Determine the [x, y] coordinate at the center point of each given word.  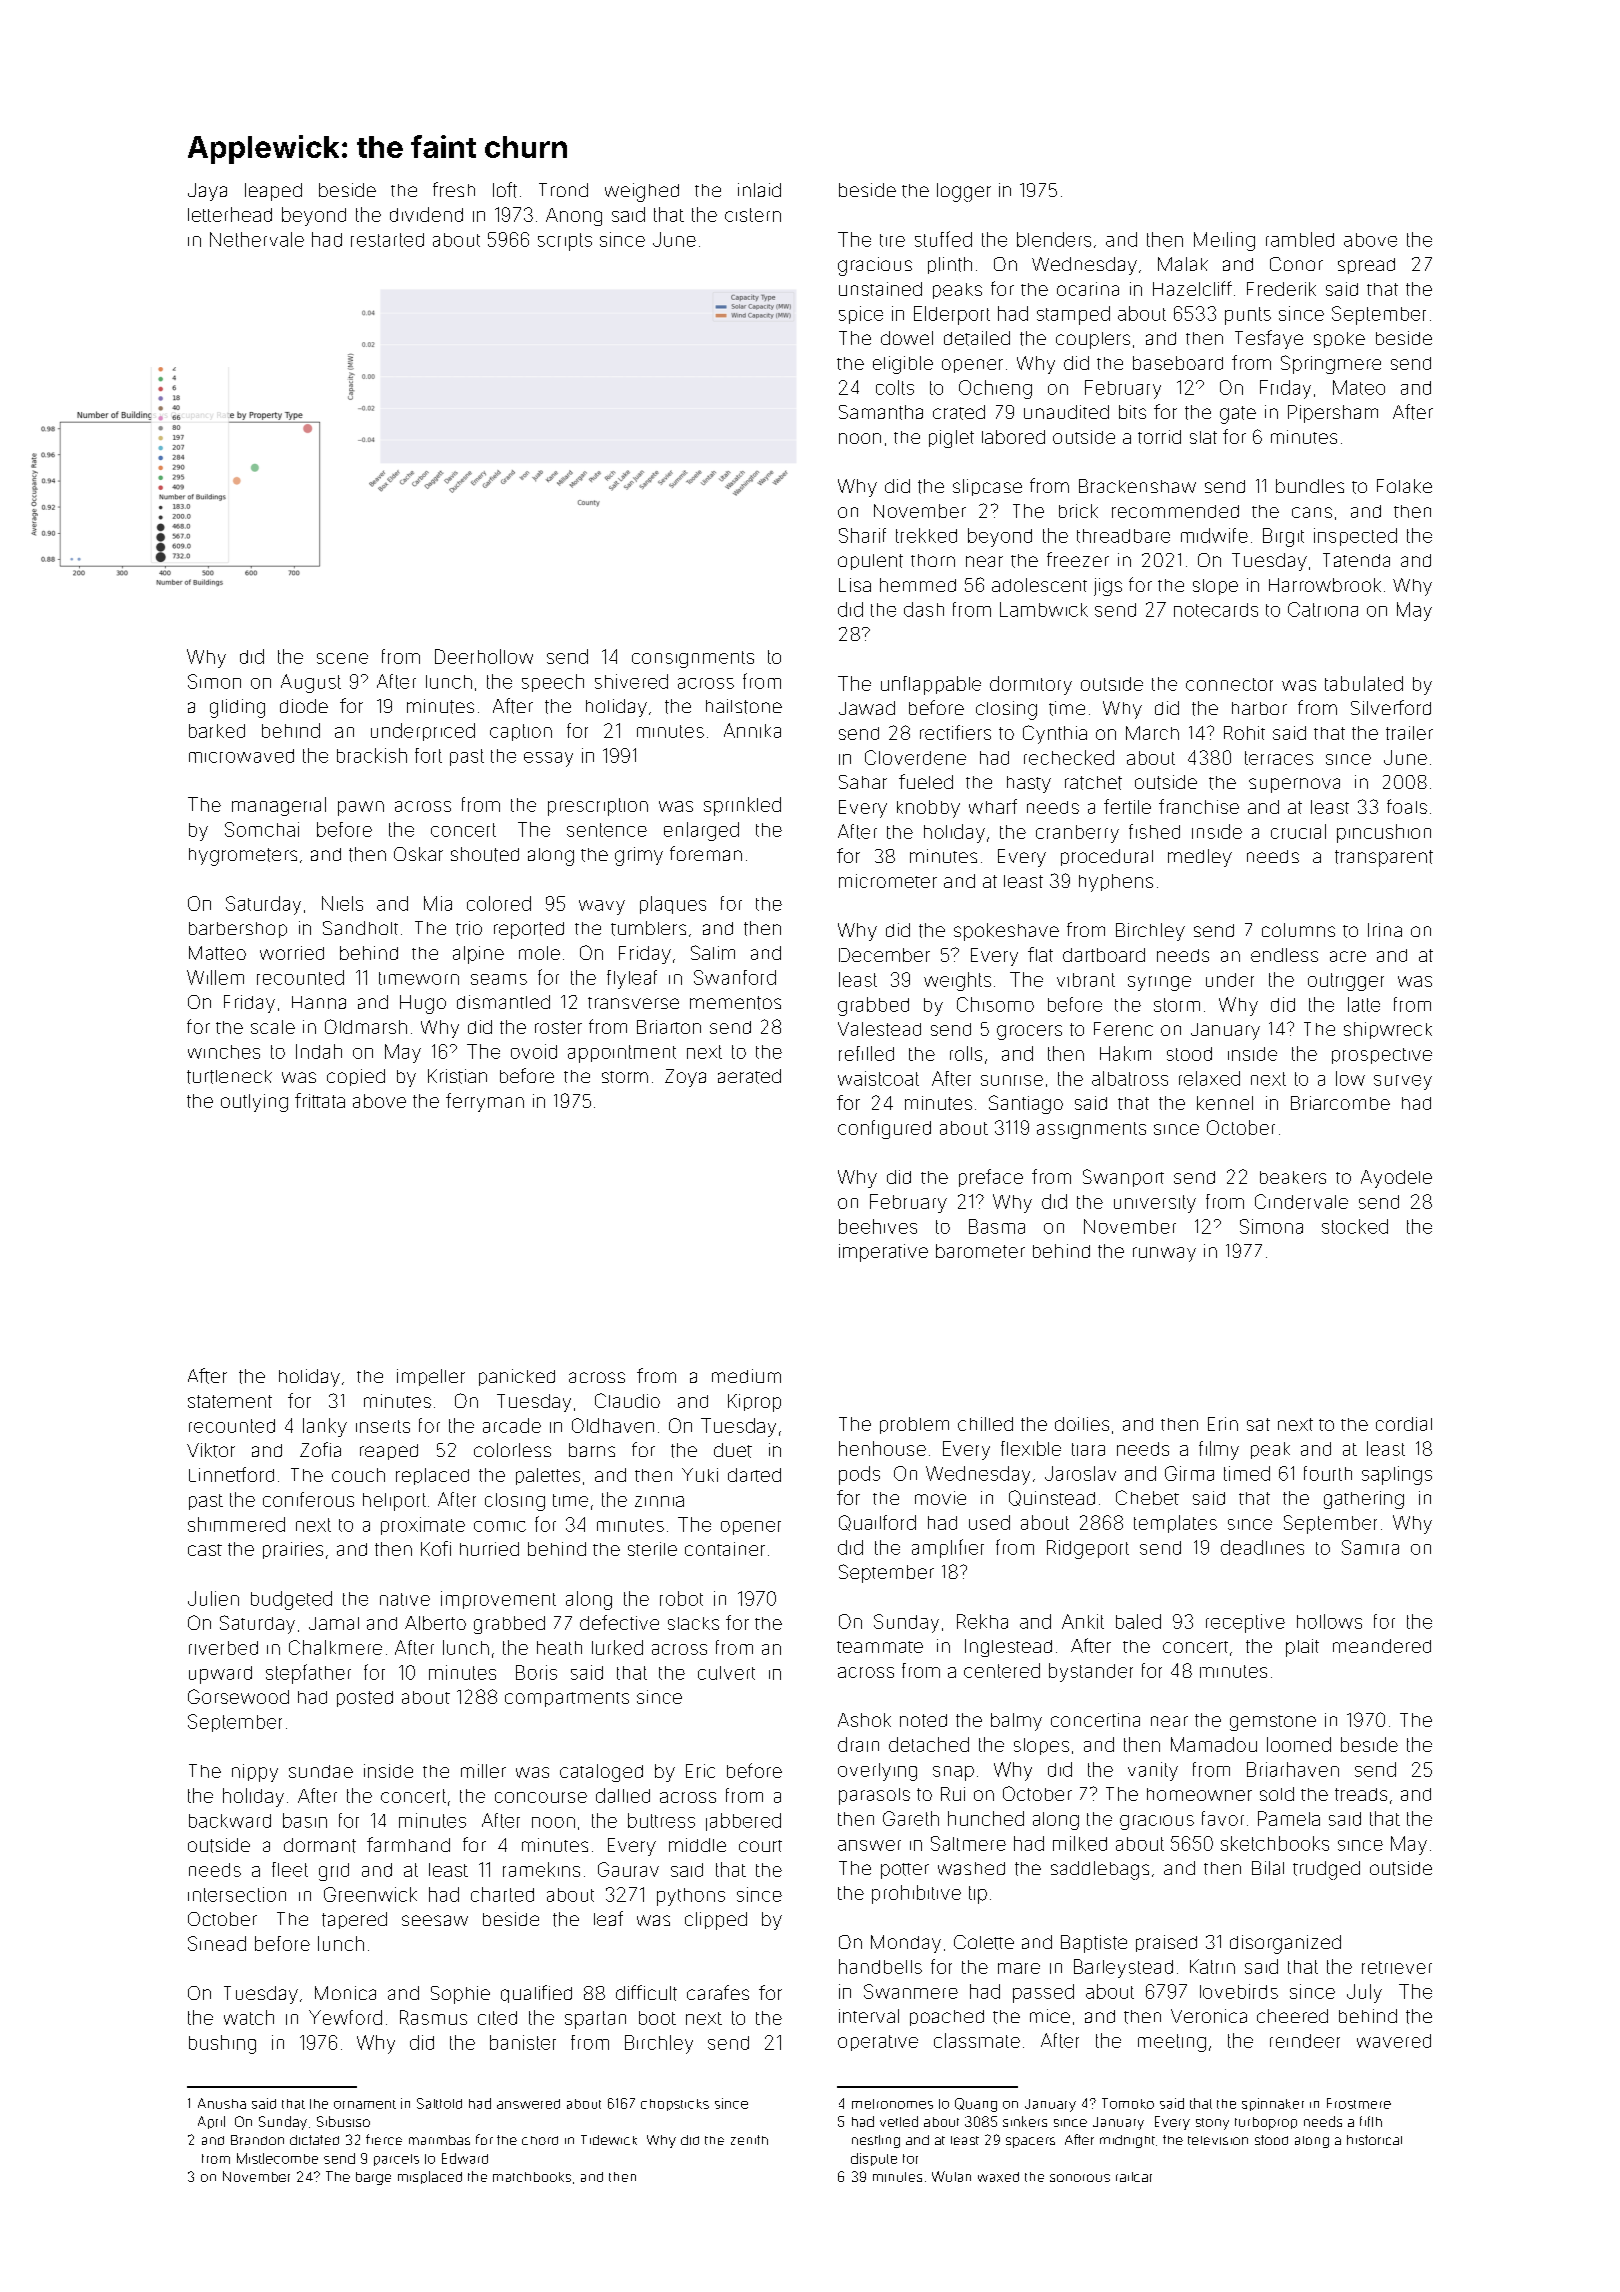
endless [1284, 955]
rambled [1300, 239]
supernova [1294, 785]
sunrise [1012, 1080]
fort [428, 755]
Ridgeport [1088, 1549]
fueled [926, 781]
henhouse [882, 1448]
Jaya [207, 192]
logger [964, 192]
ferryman [485, 1102]
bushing [222, 2044]
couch [358, 1475]
